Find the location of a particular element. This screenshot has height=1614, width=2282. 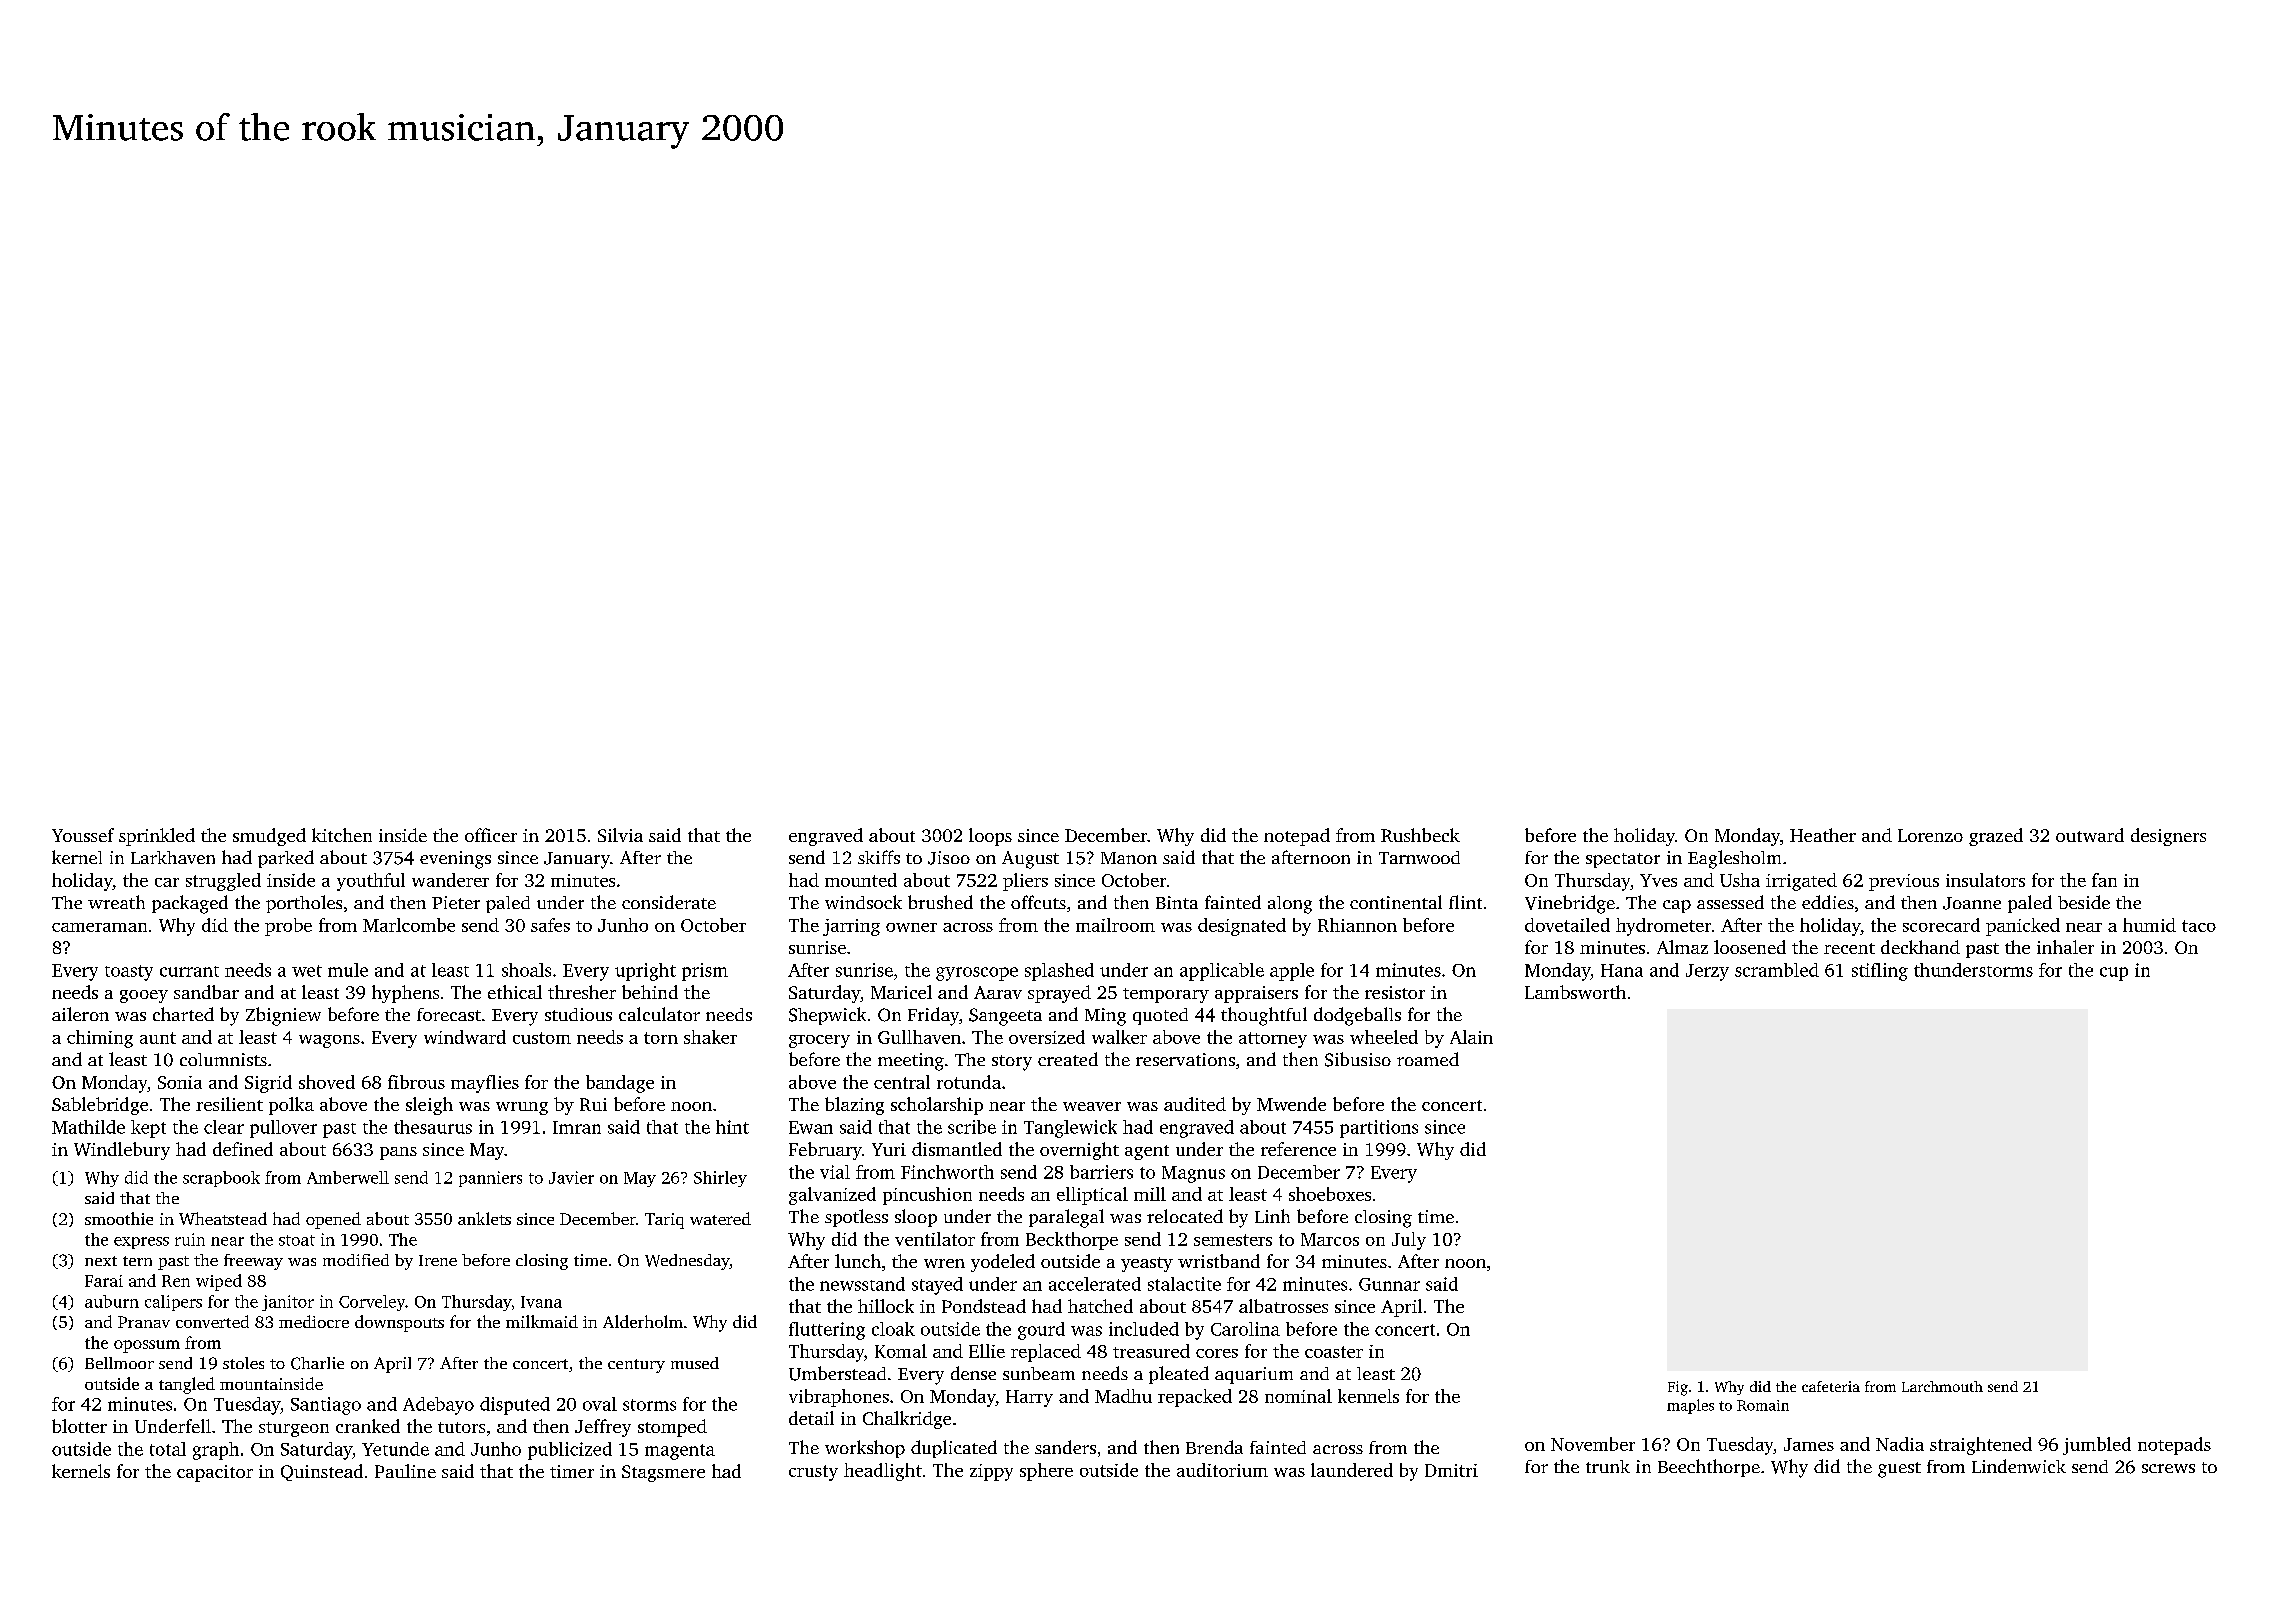

shoeboxes is located at coordinates (1330, 1194).
